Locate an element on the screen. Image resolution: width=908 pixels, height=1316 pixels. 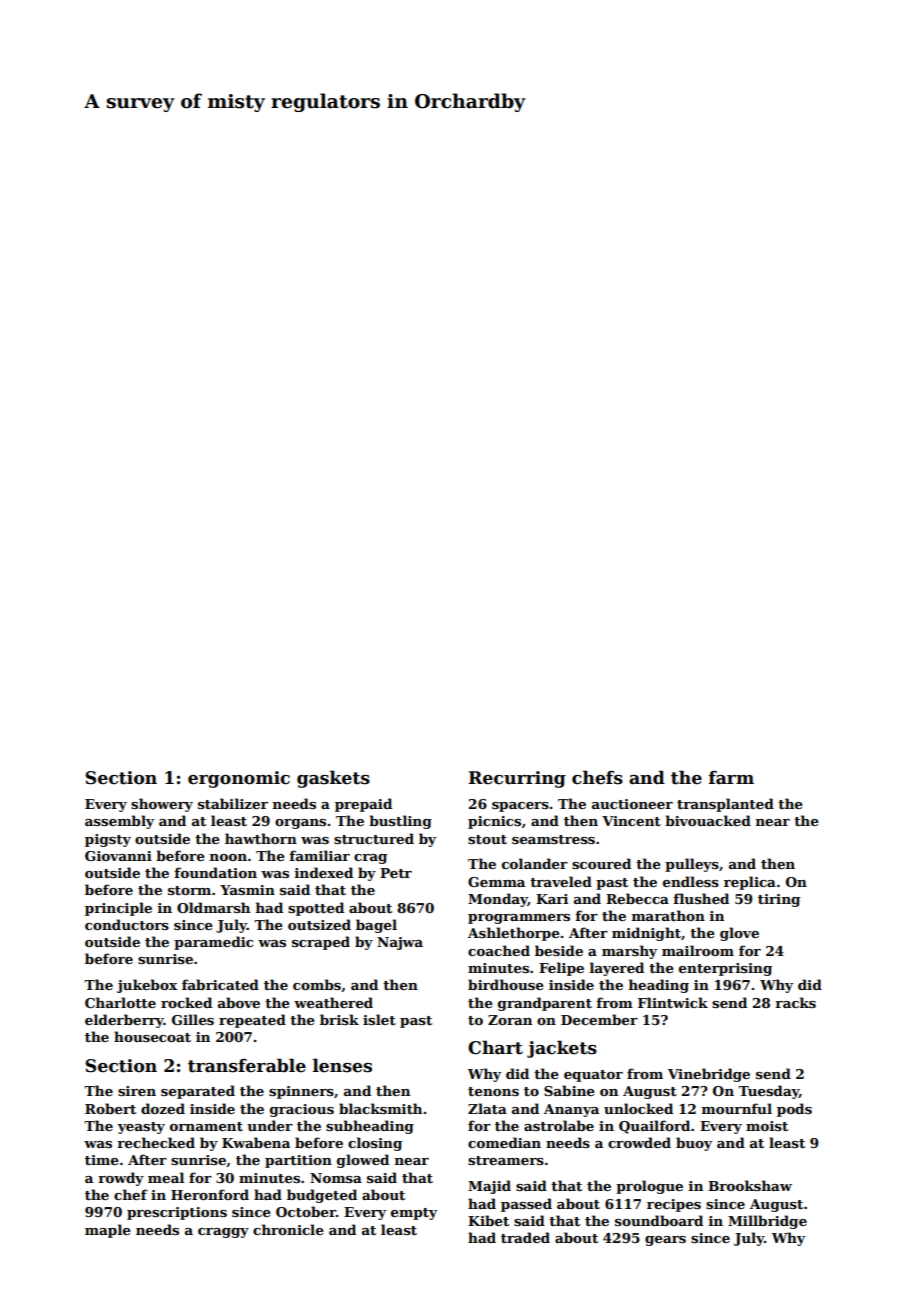
indexed is located at coordinates (324, 872).
